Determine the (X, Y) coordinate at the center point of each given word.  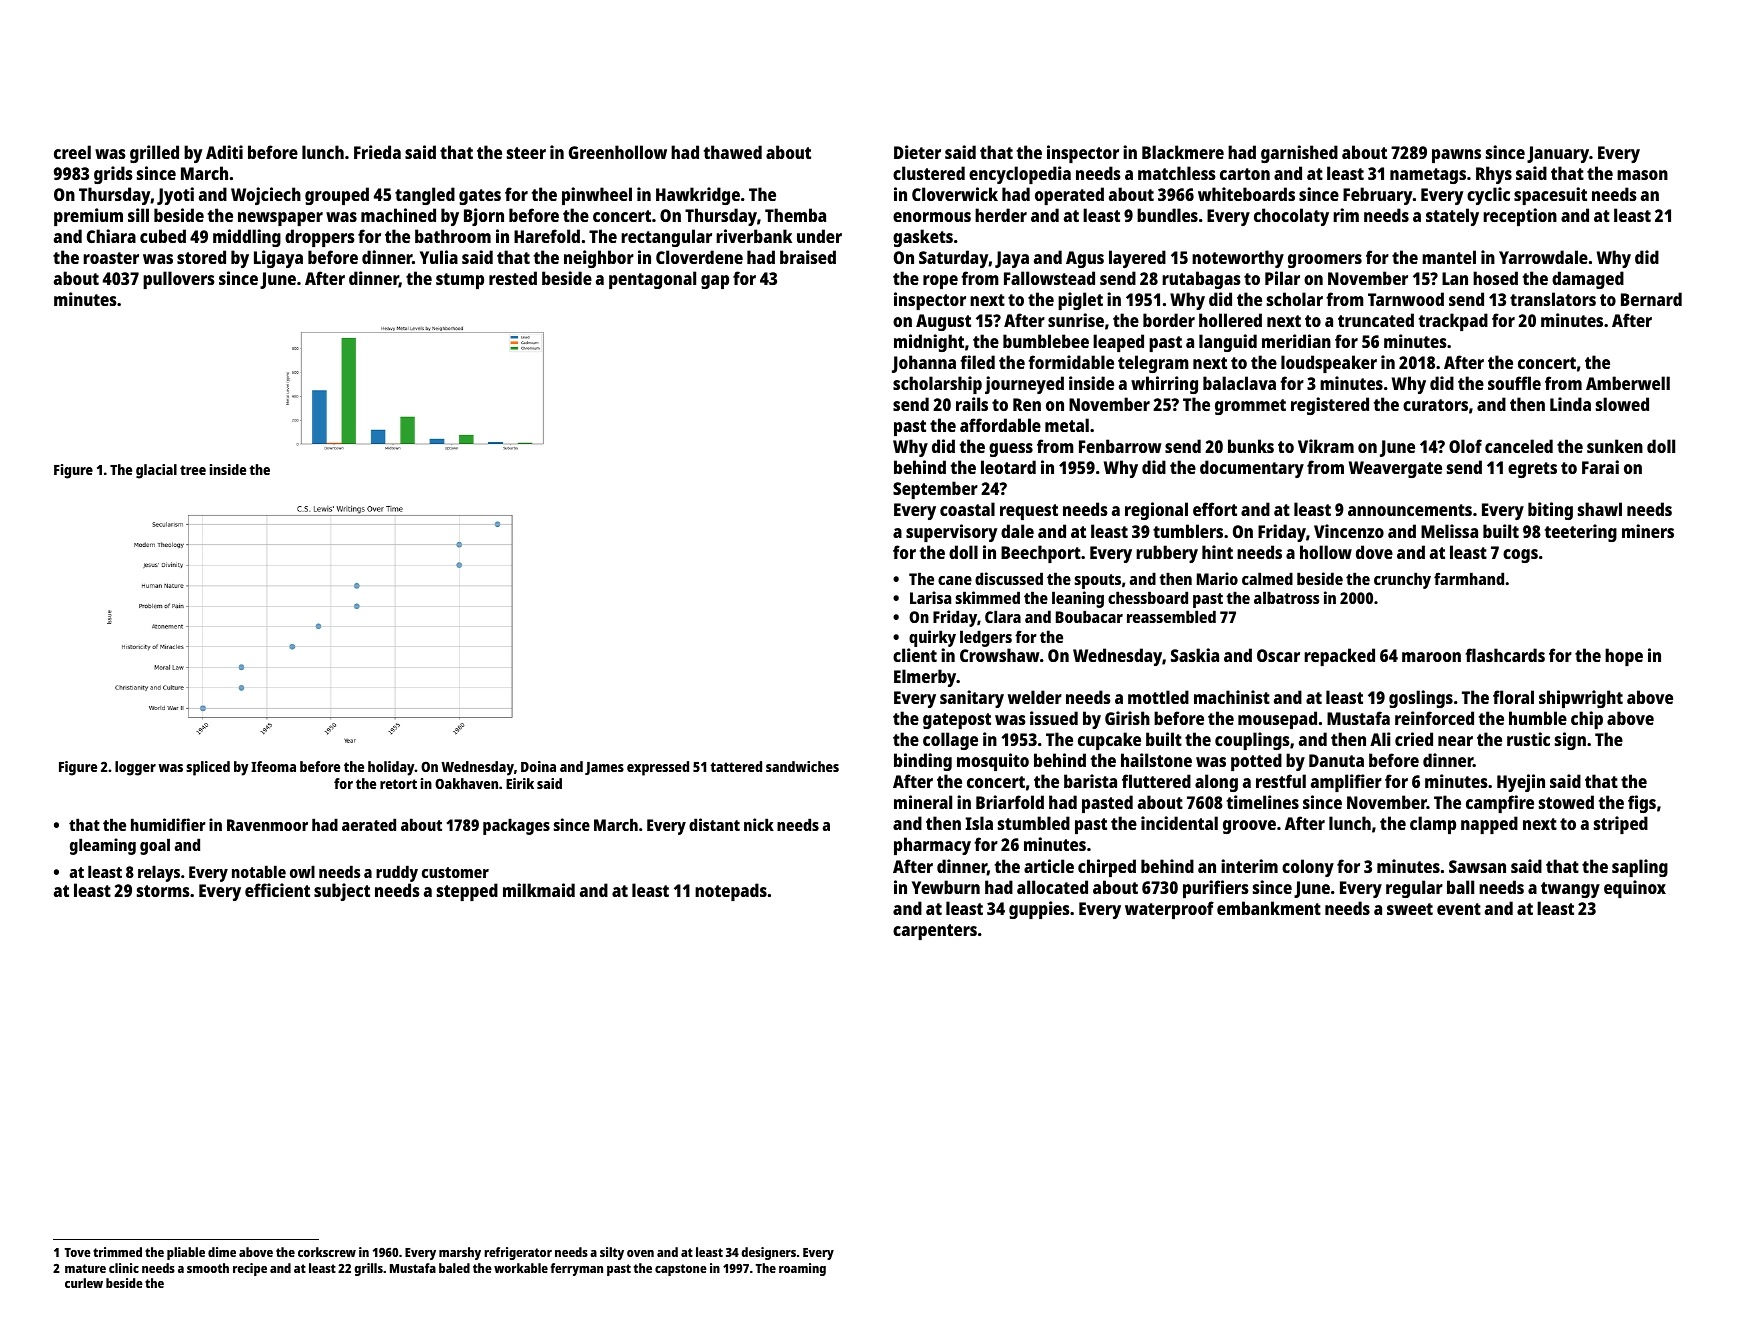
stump (460, 281)
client (915, 655)
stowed (1566, 802)
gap (715, 282)
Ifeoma (273, 766)
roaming (802, 1269)
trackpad (1453, 322)
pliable (186, 1253)
